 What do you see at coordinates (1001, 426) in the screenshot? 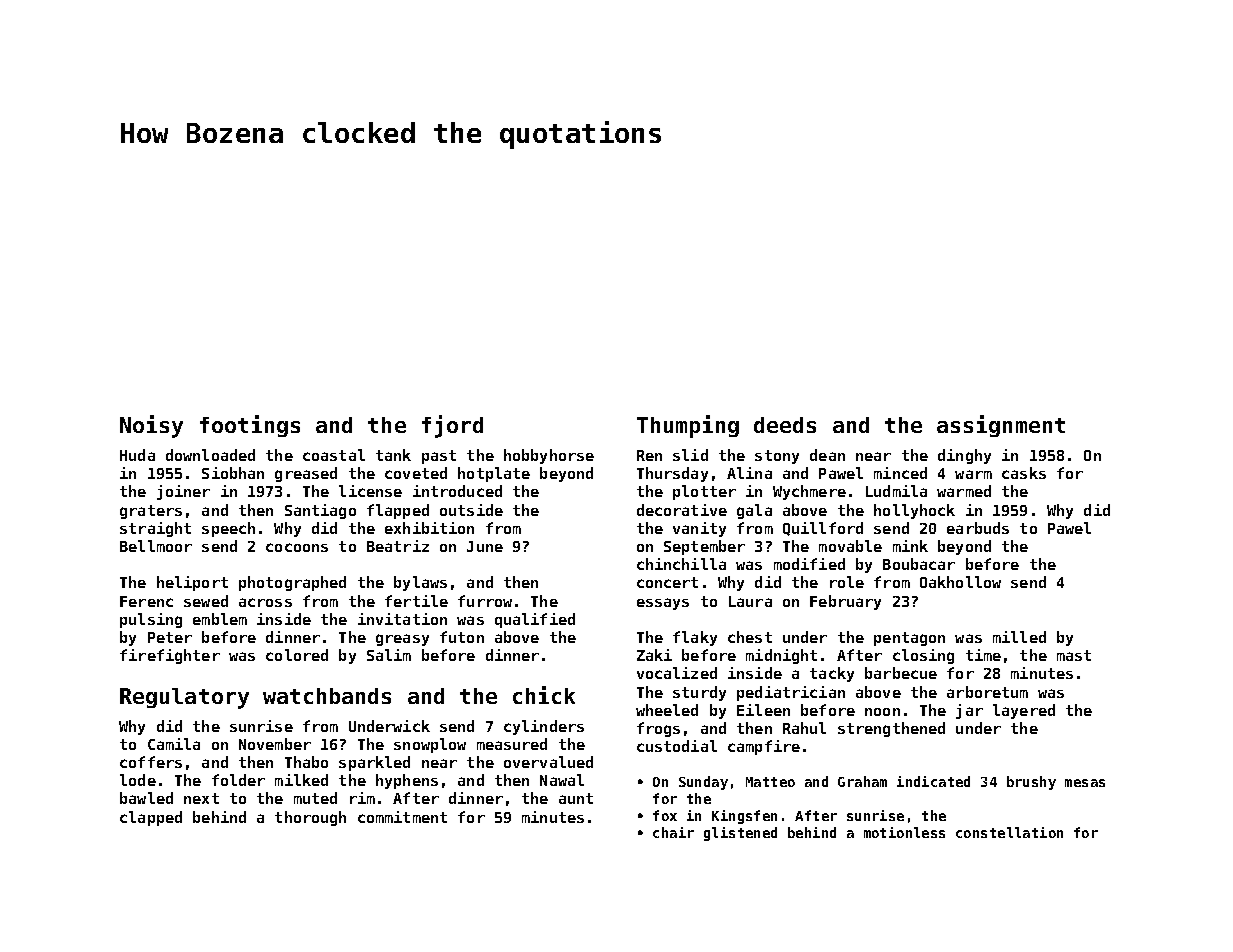
I see `assignment` at bounding box center [1001, 426].
